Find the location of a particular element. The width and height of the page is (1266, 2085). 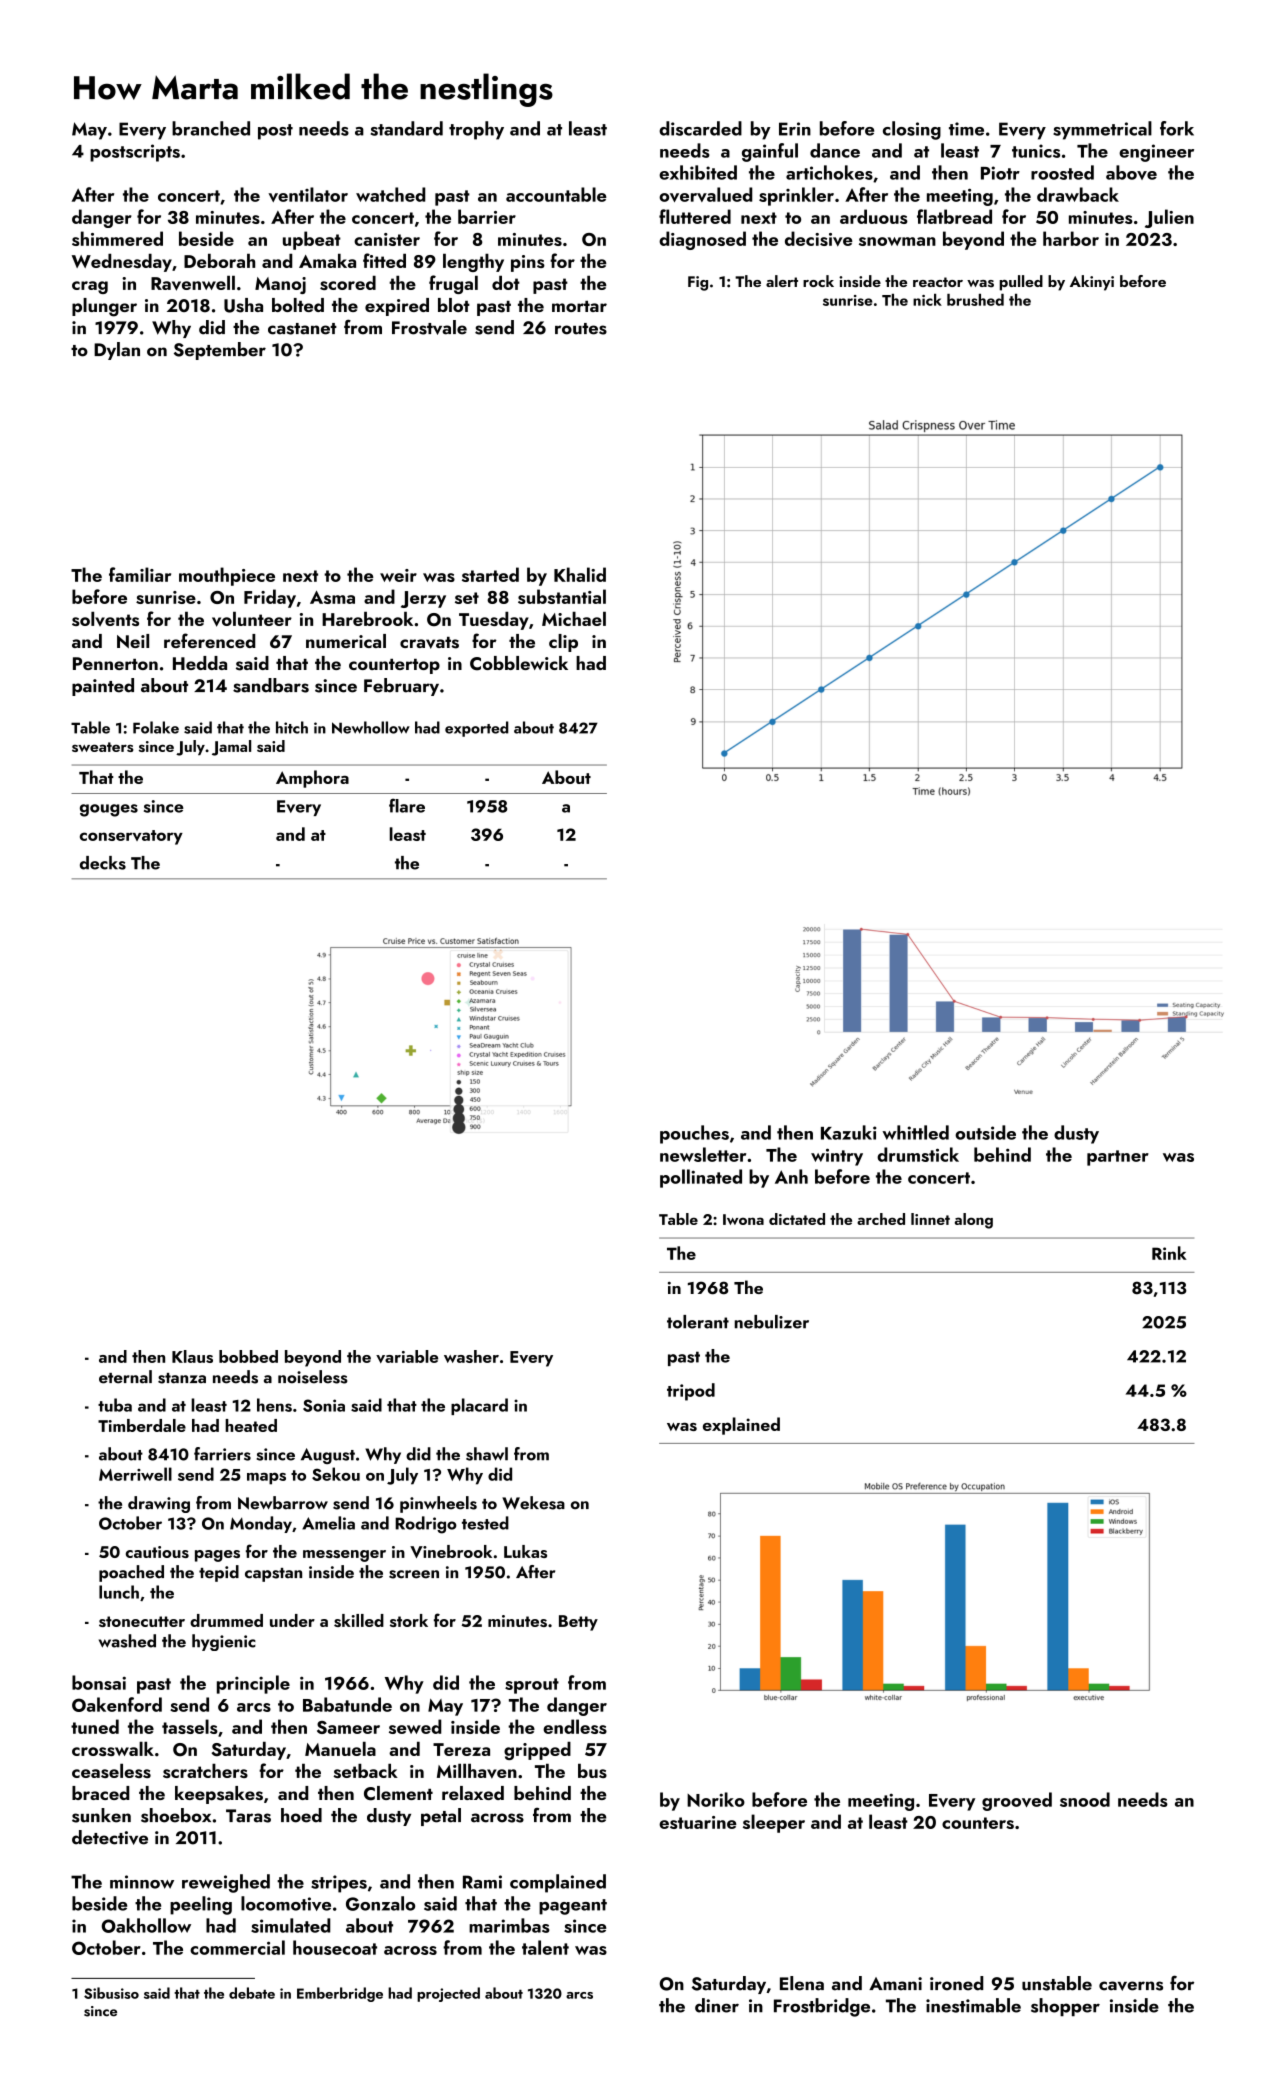

outside is located at coordinates (985, 1132).
